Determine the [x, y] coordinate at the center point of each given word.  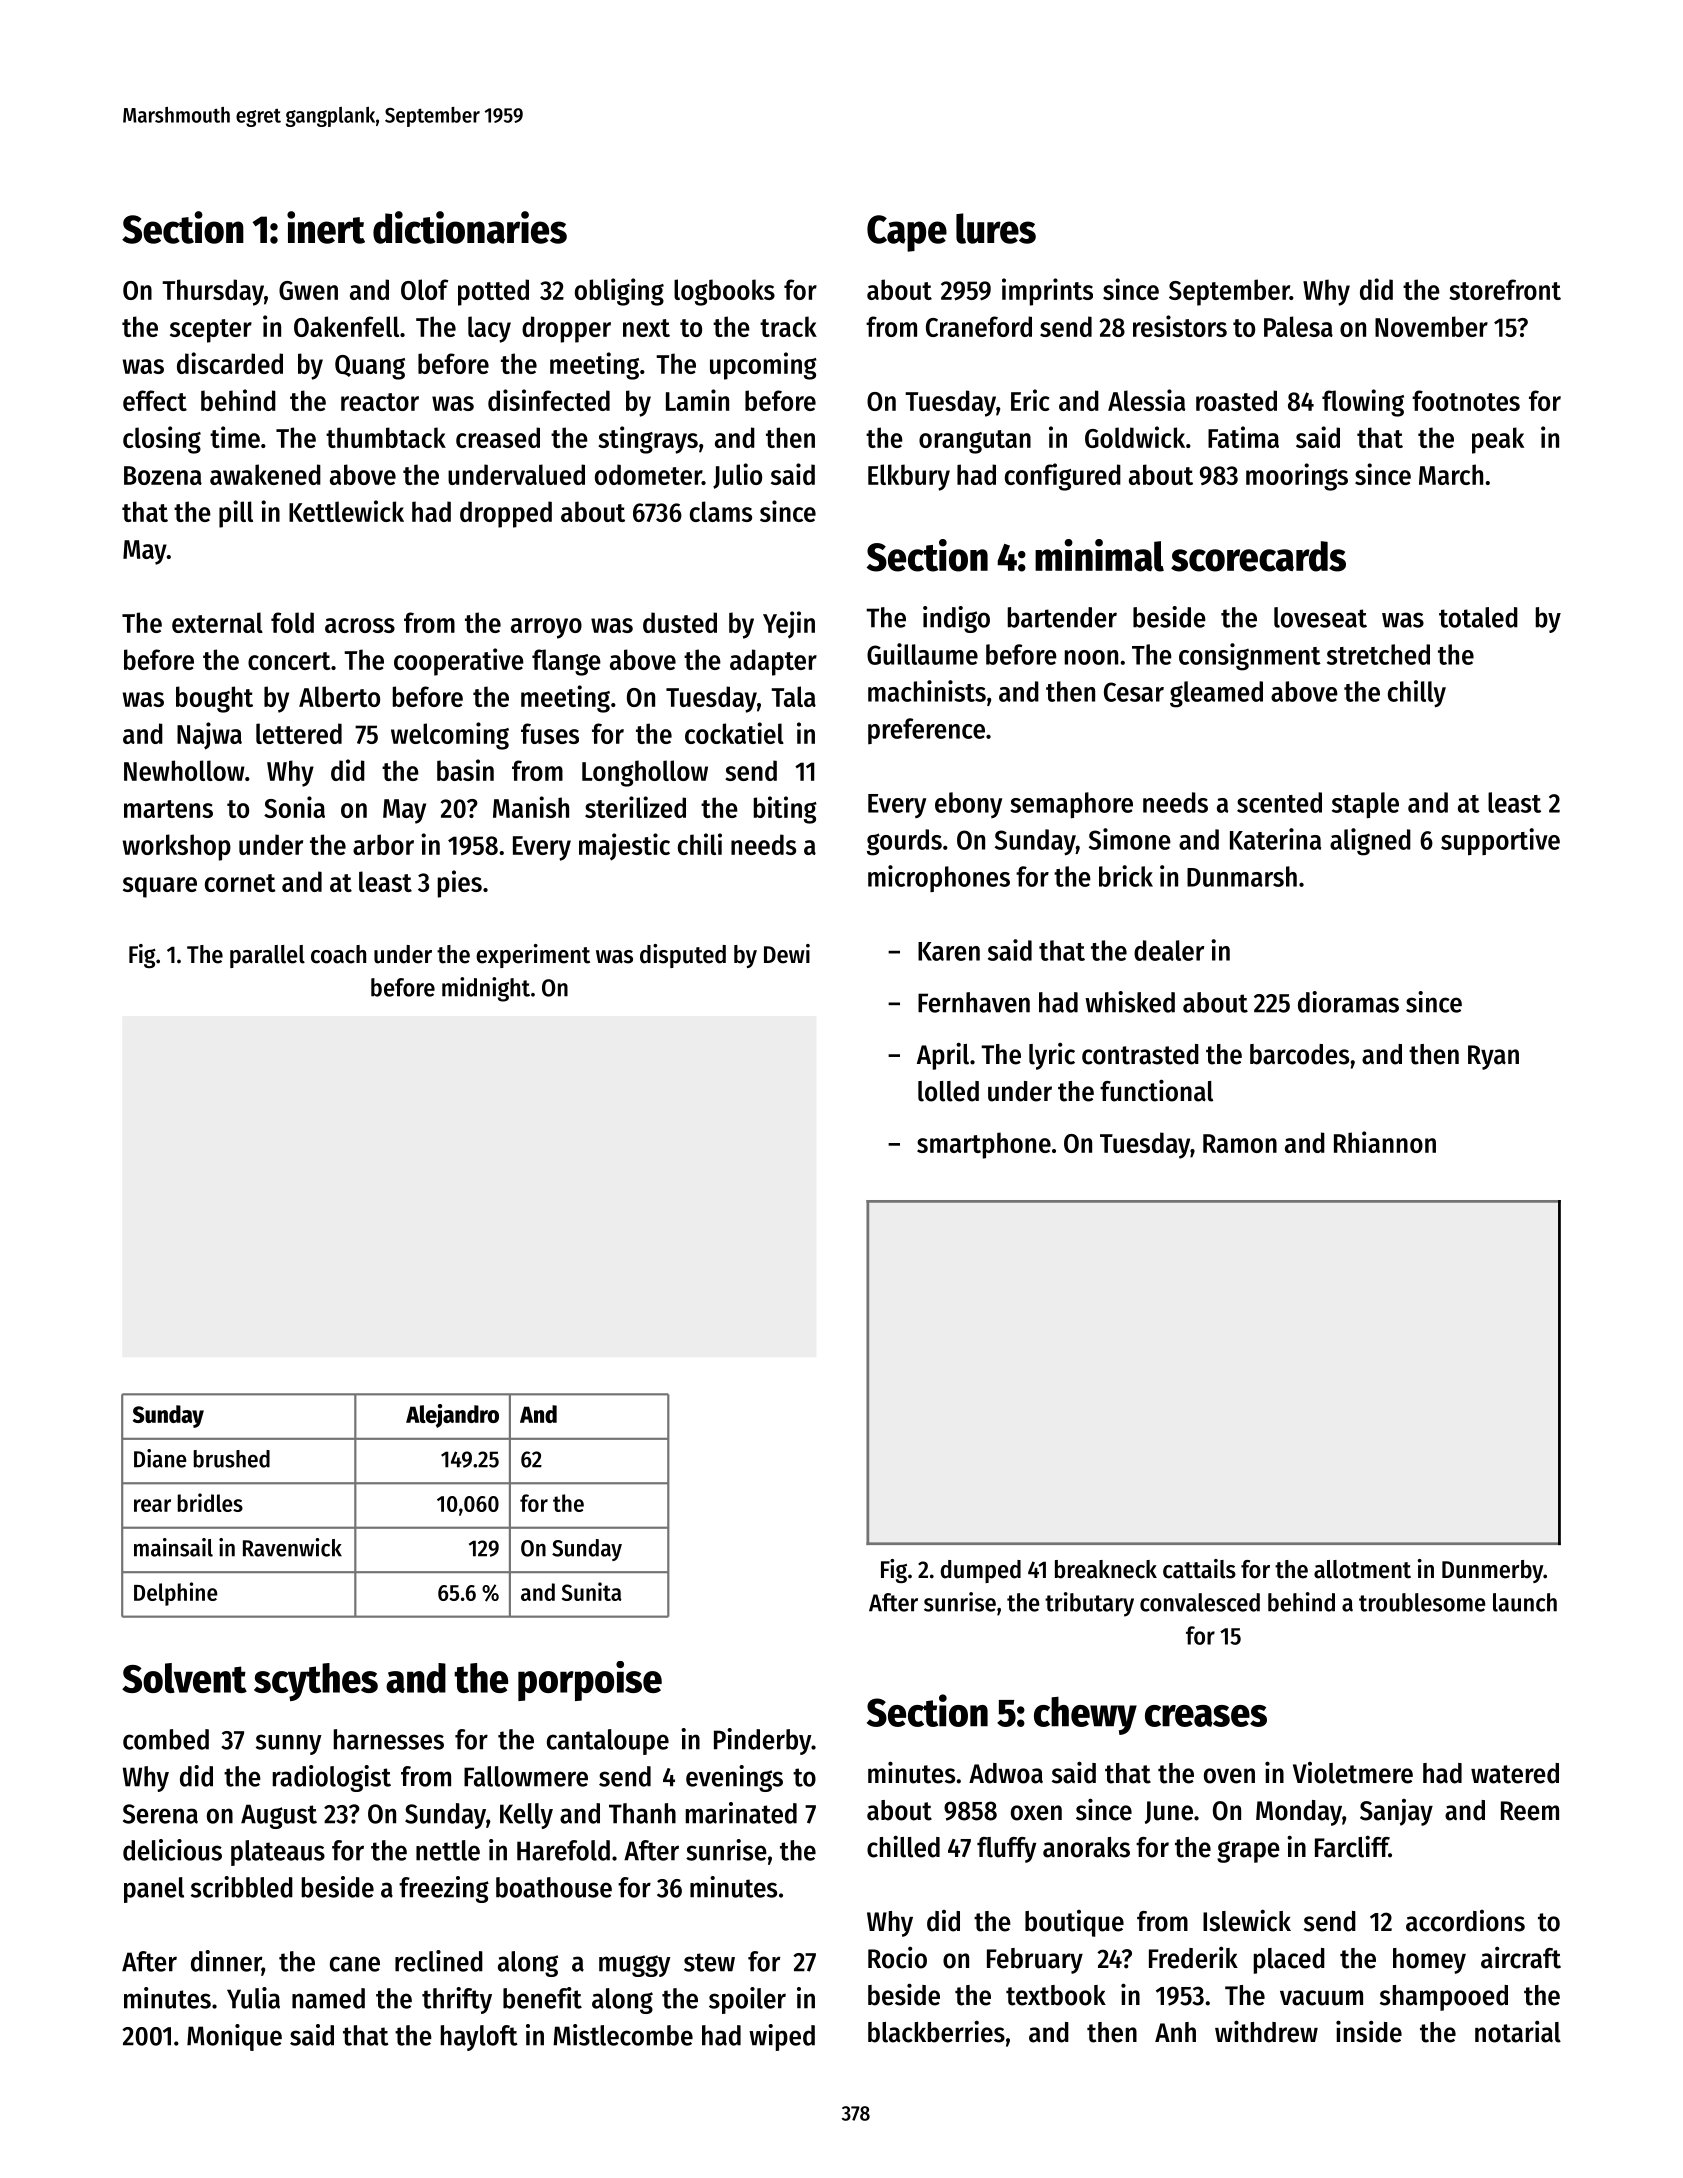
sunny [289, 1744]
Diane [160, 1458]
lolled [948, 1091]
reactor [380, 402]
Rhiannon [1385, 1142]
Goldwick [1135, 437]
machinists [927, 691]
